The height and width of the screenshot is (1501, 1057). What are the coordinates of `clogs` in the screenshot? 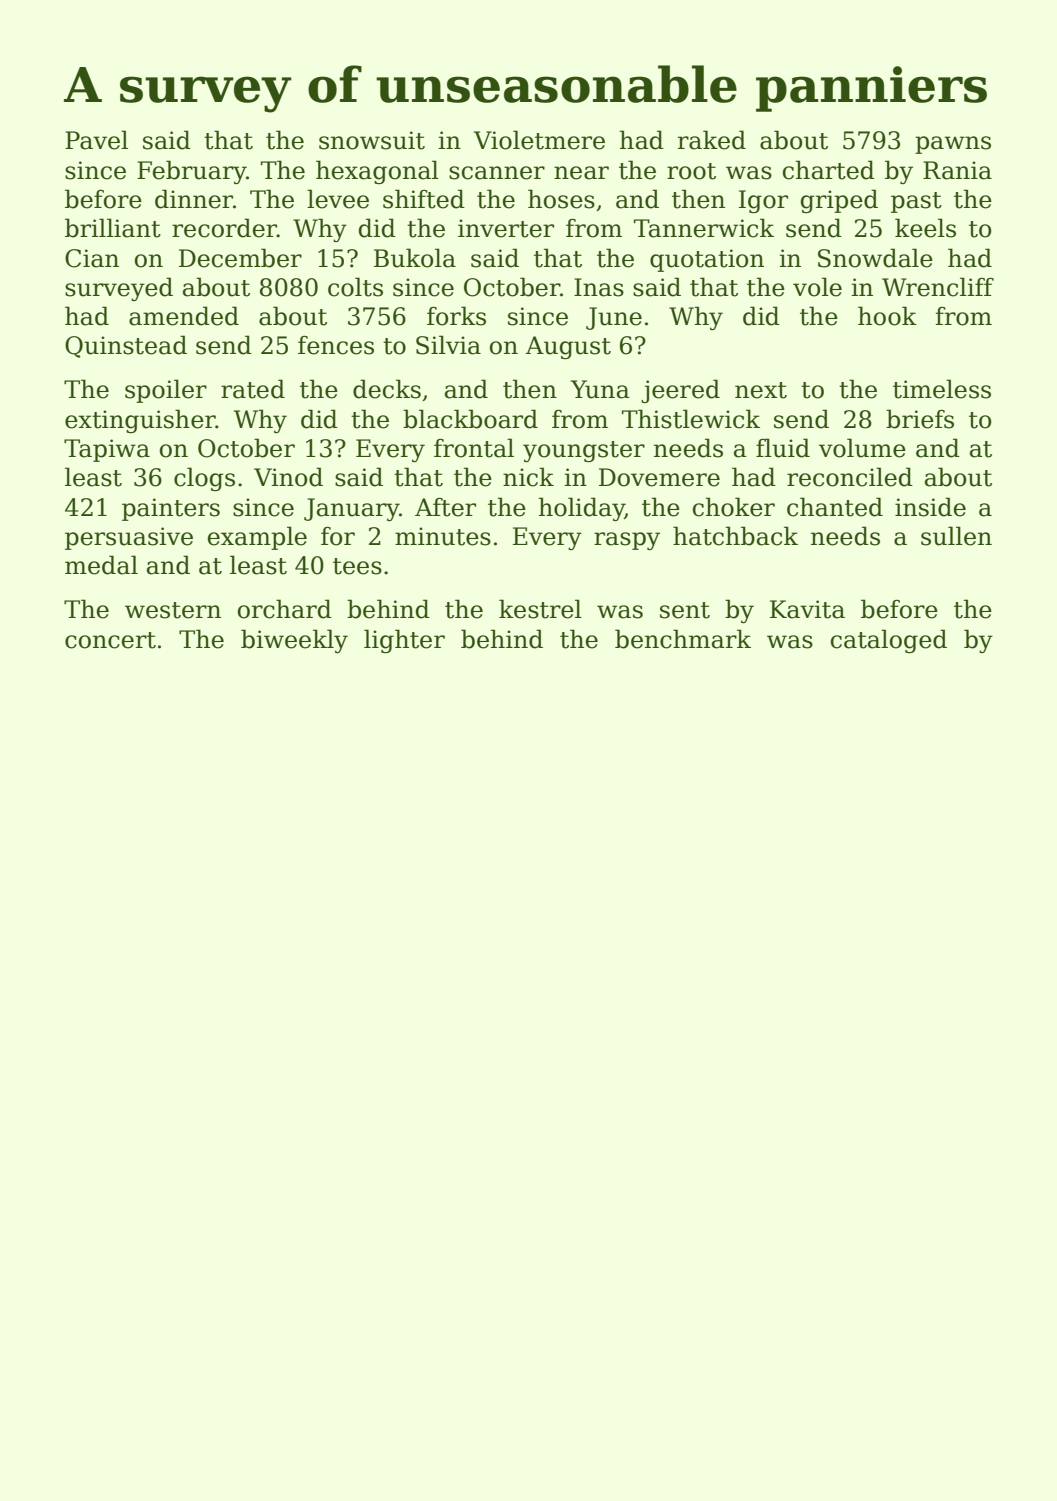 It's located at (204, 479).
